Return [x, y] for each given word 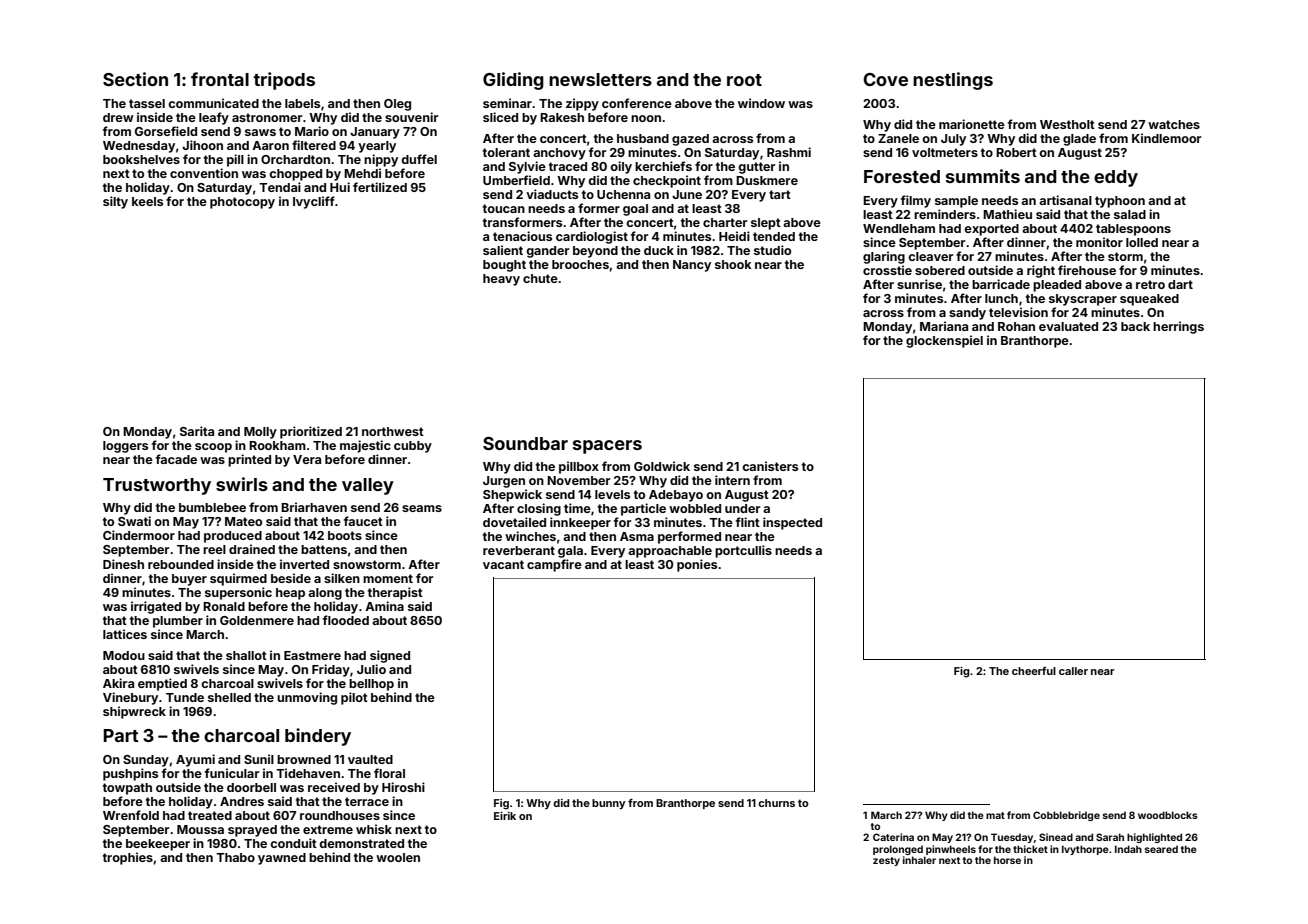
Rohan [1016, 326]
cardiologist [592, 237]
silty [115, 202]
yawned [282, 859]
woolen [398, 857]
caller [1073, 671]
